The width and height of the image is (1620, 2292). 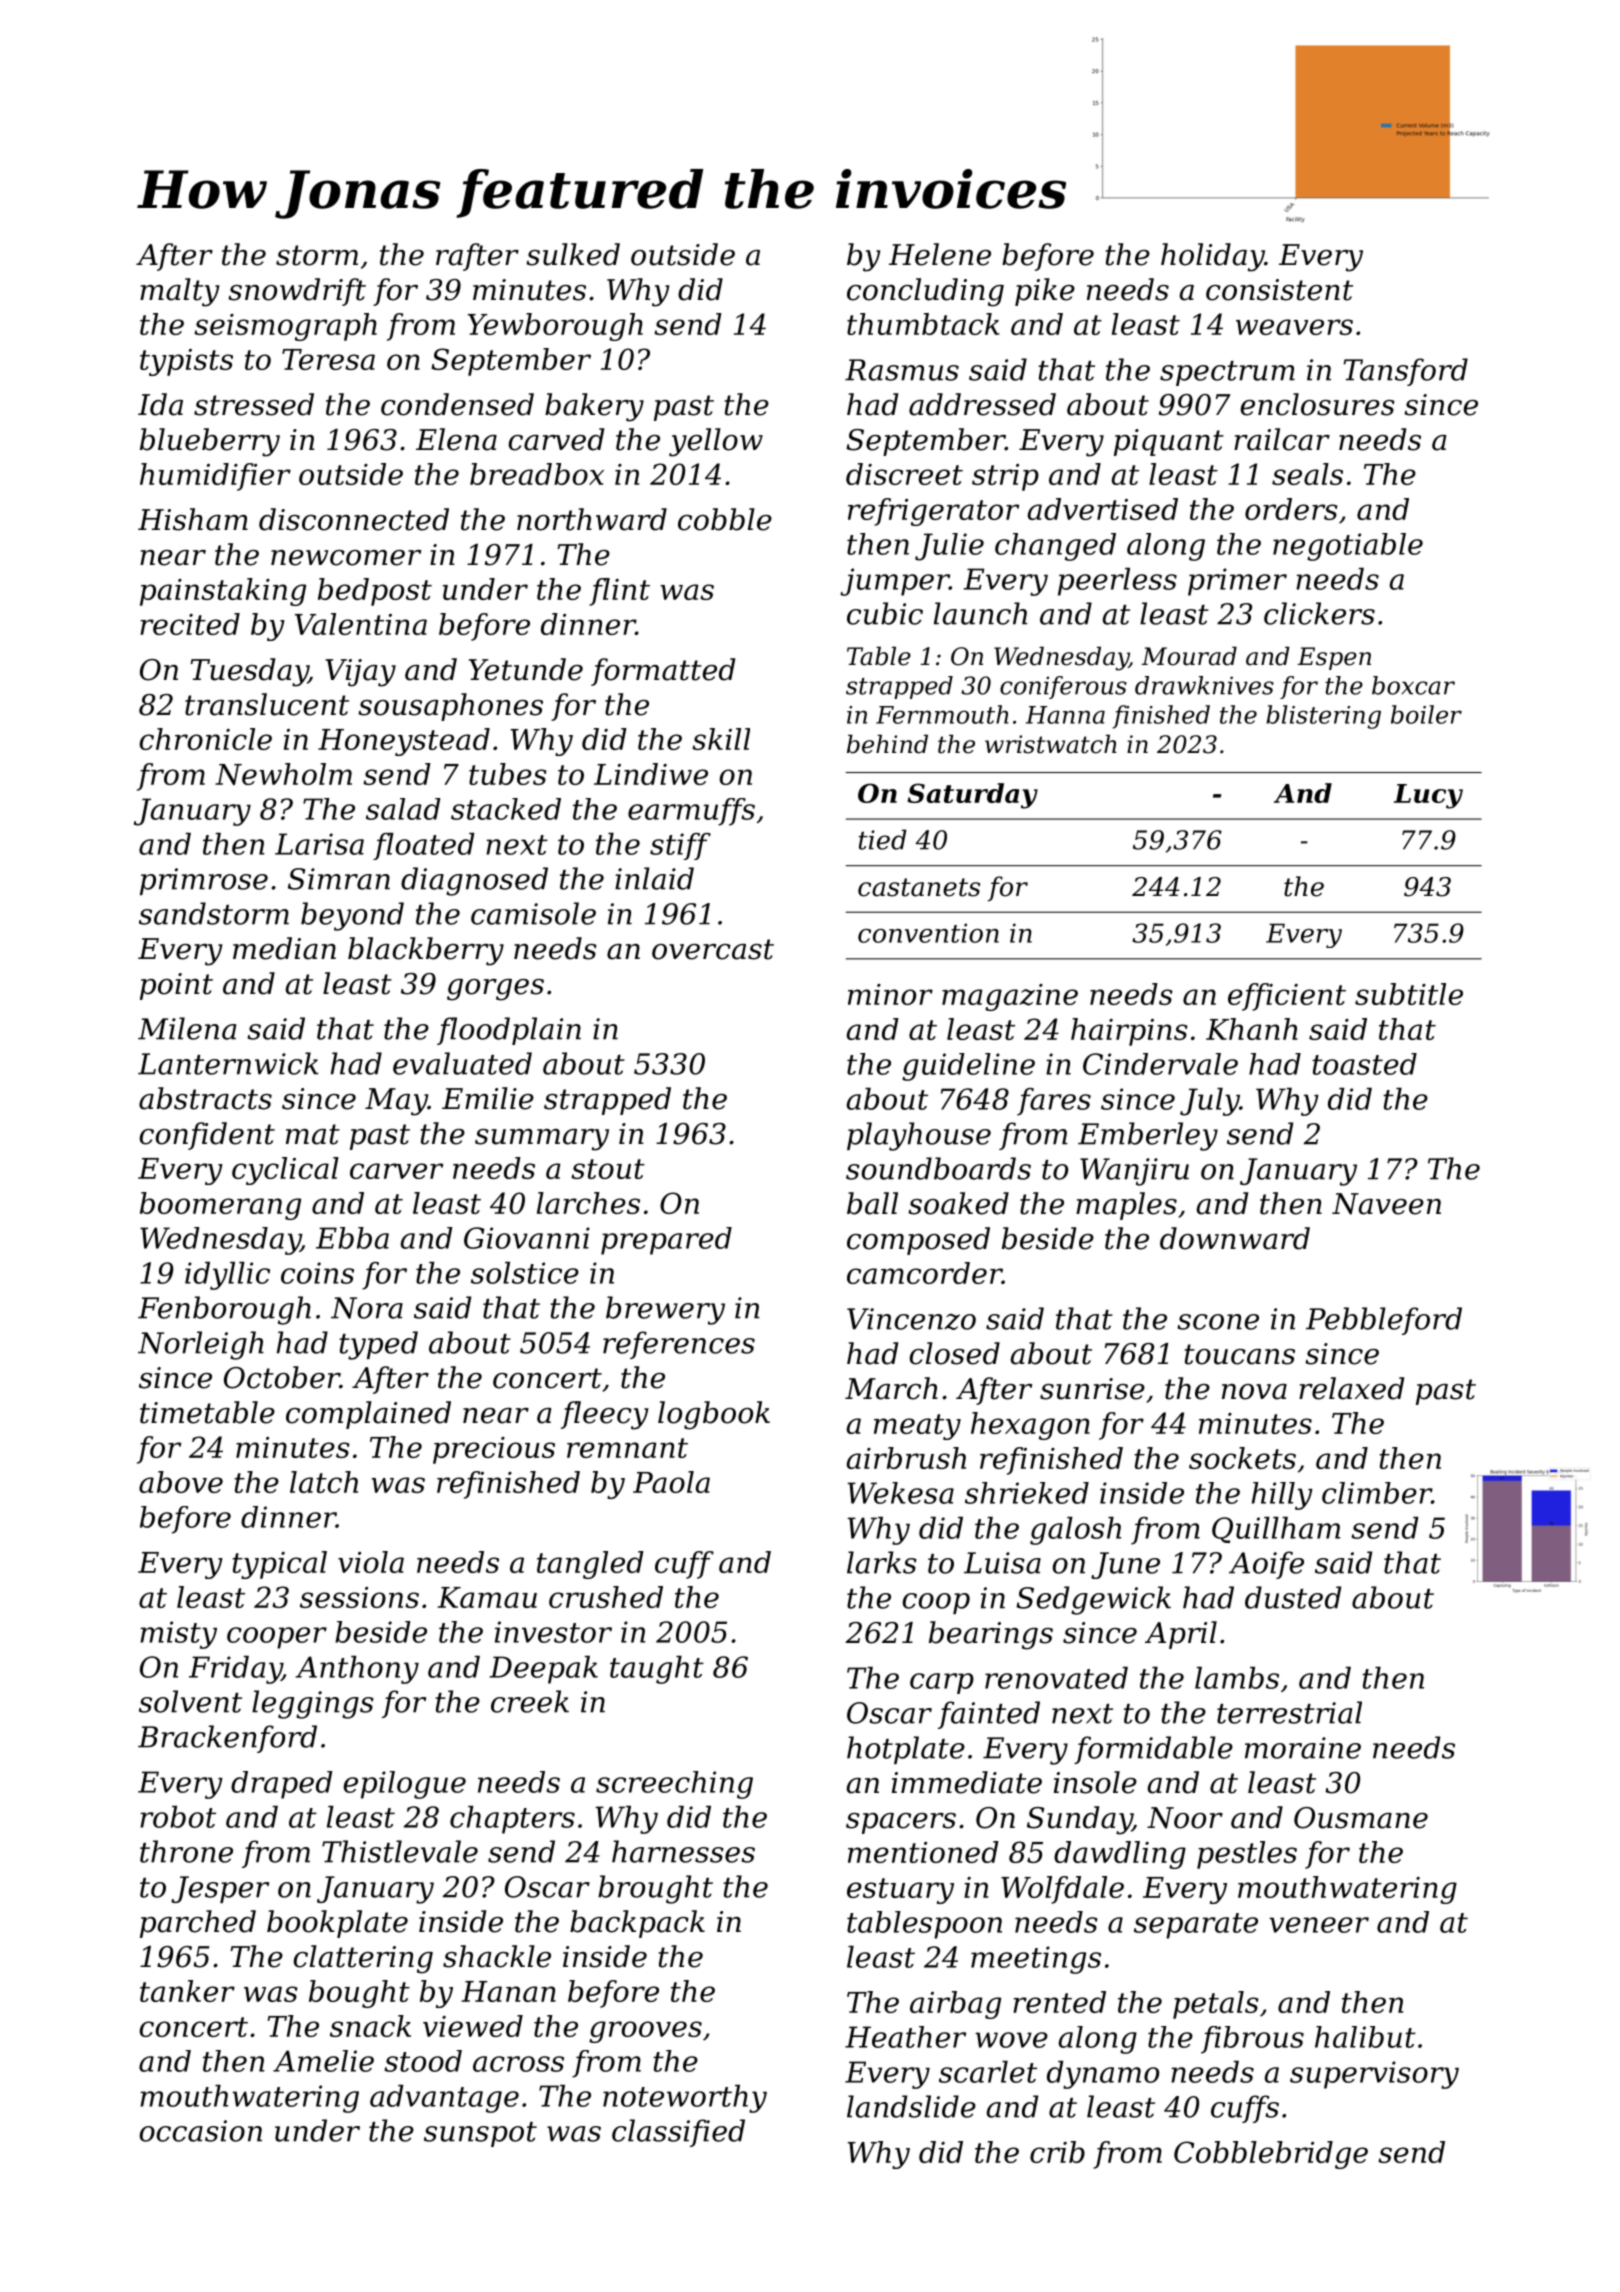 I want to click on weavers, so click(x=1294, y=327).
